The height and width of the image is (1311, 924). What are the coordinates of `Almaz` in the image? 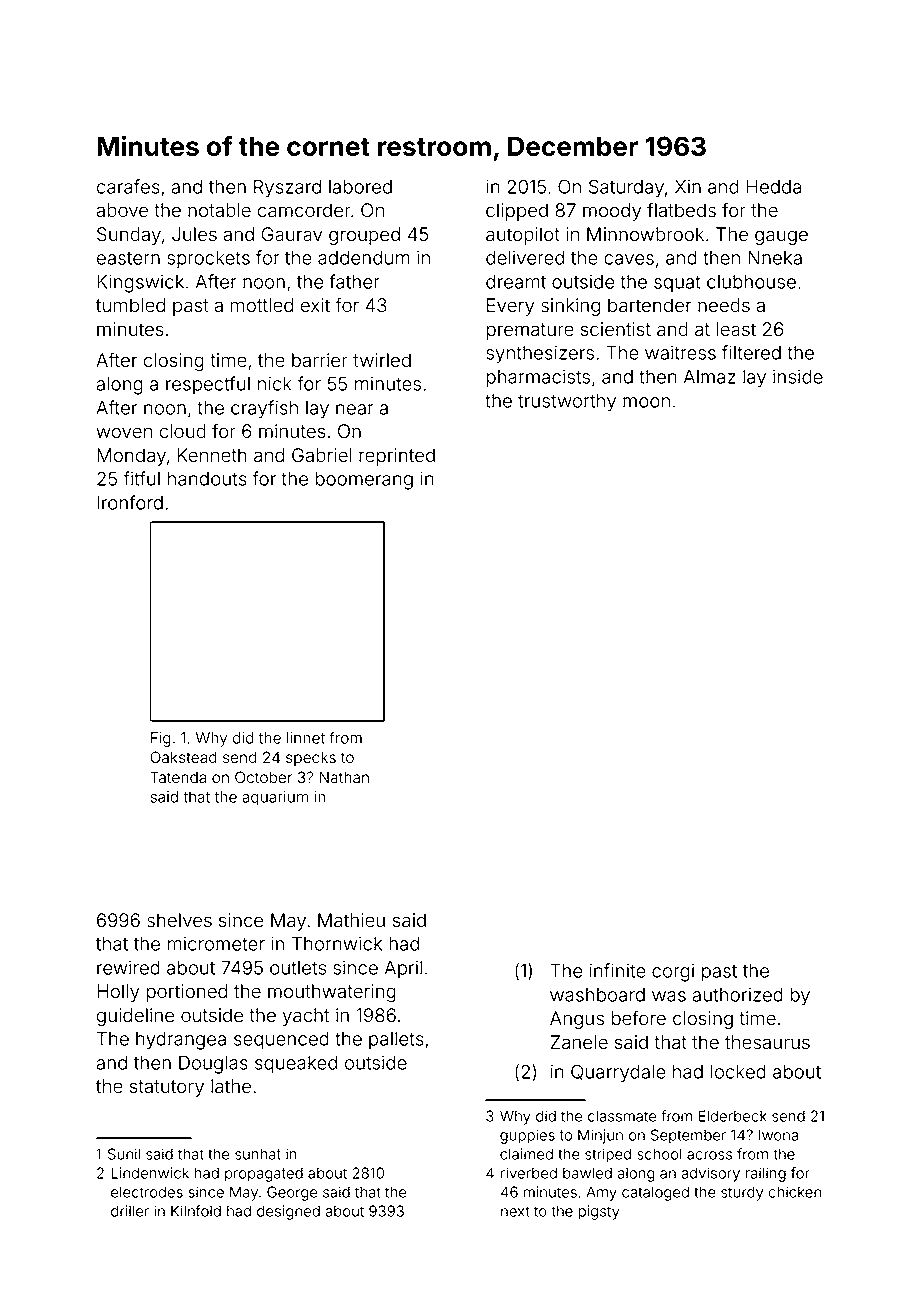 It's located at (710, 377).
